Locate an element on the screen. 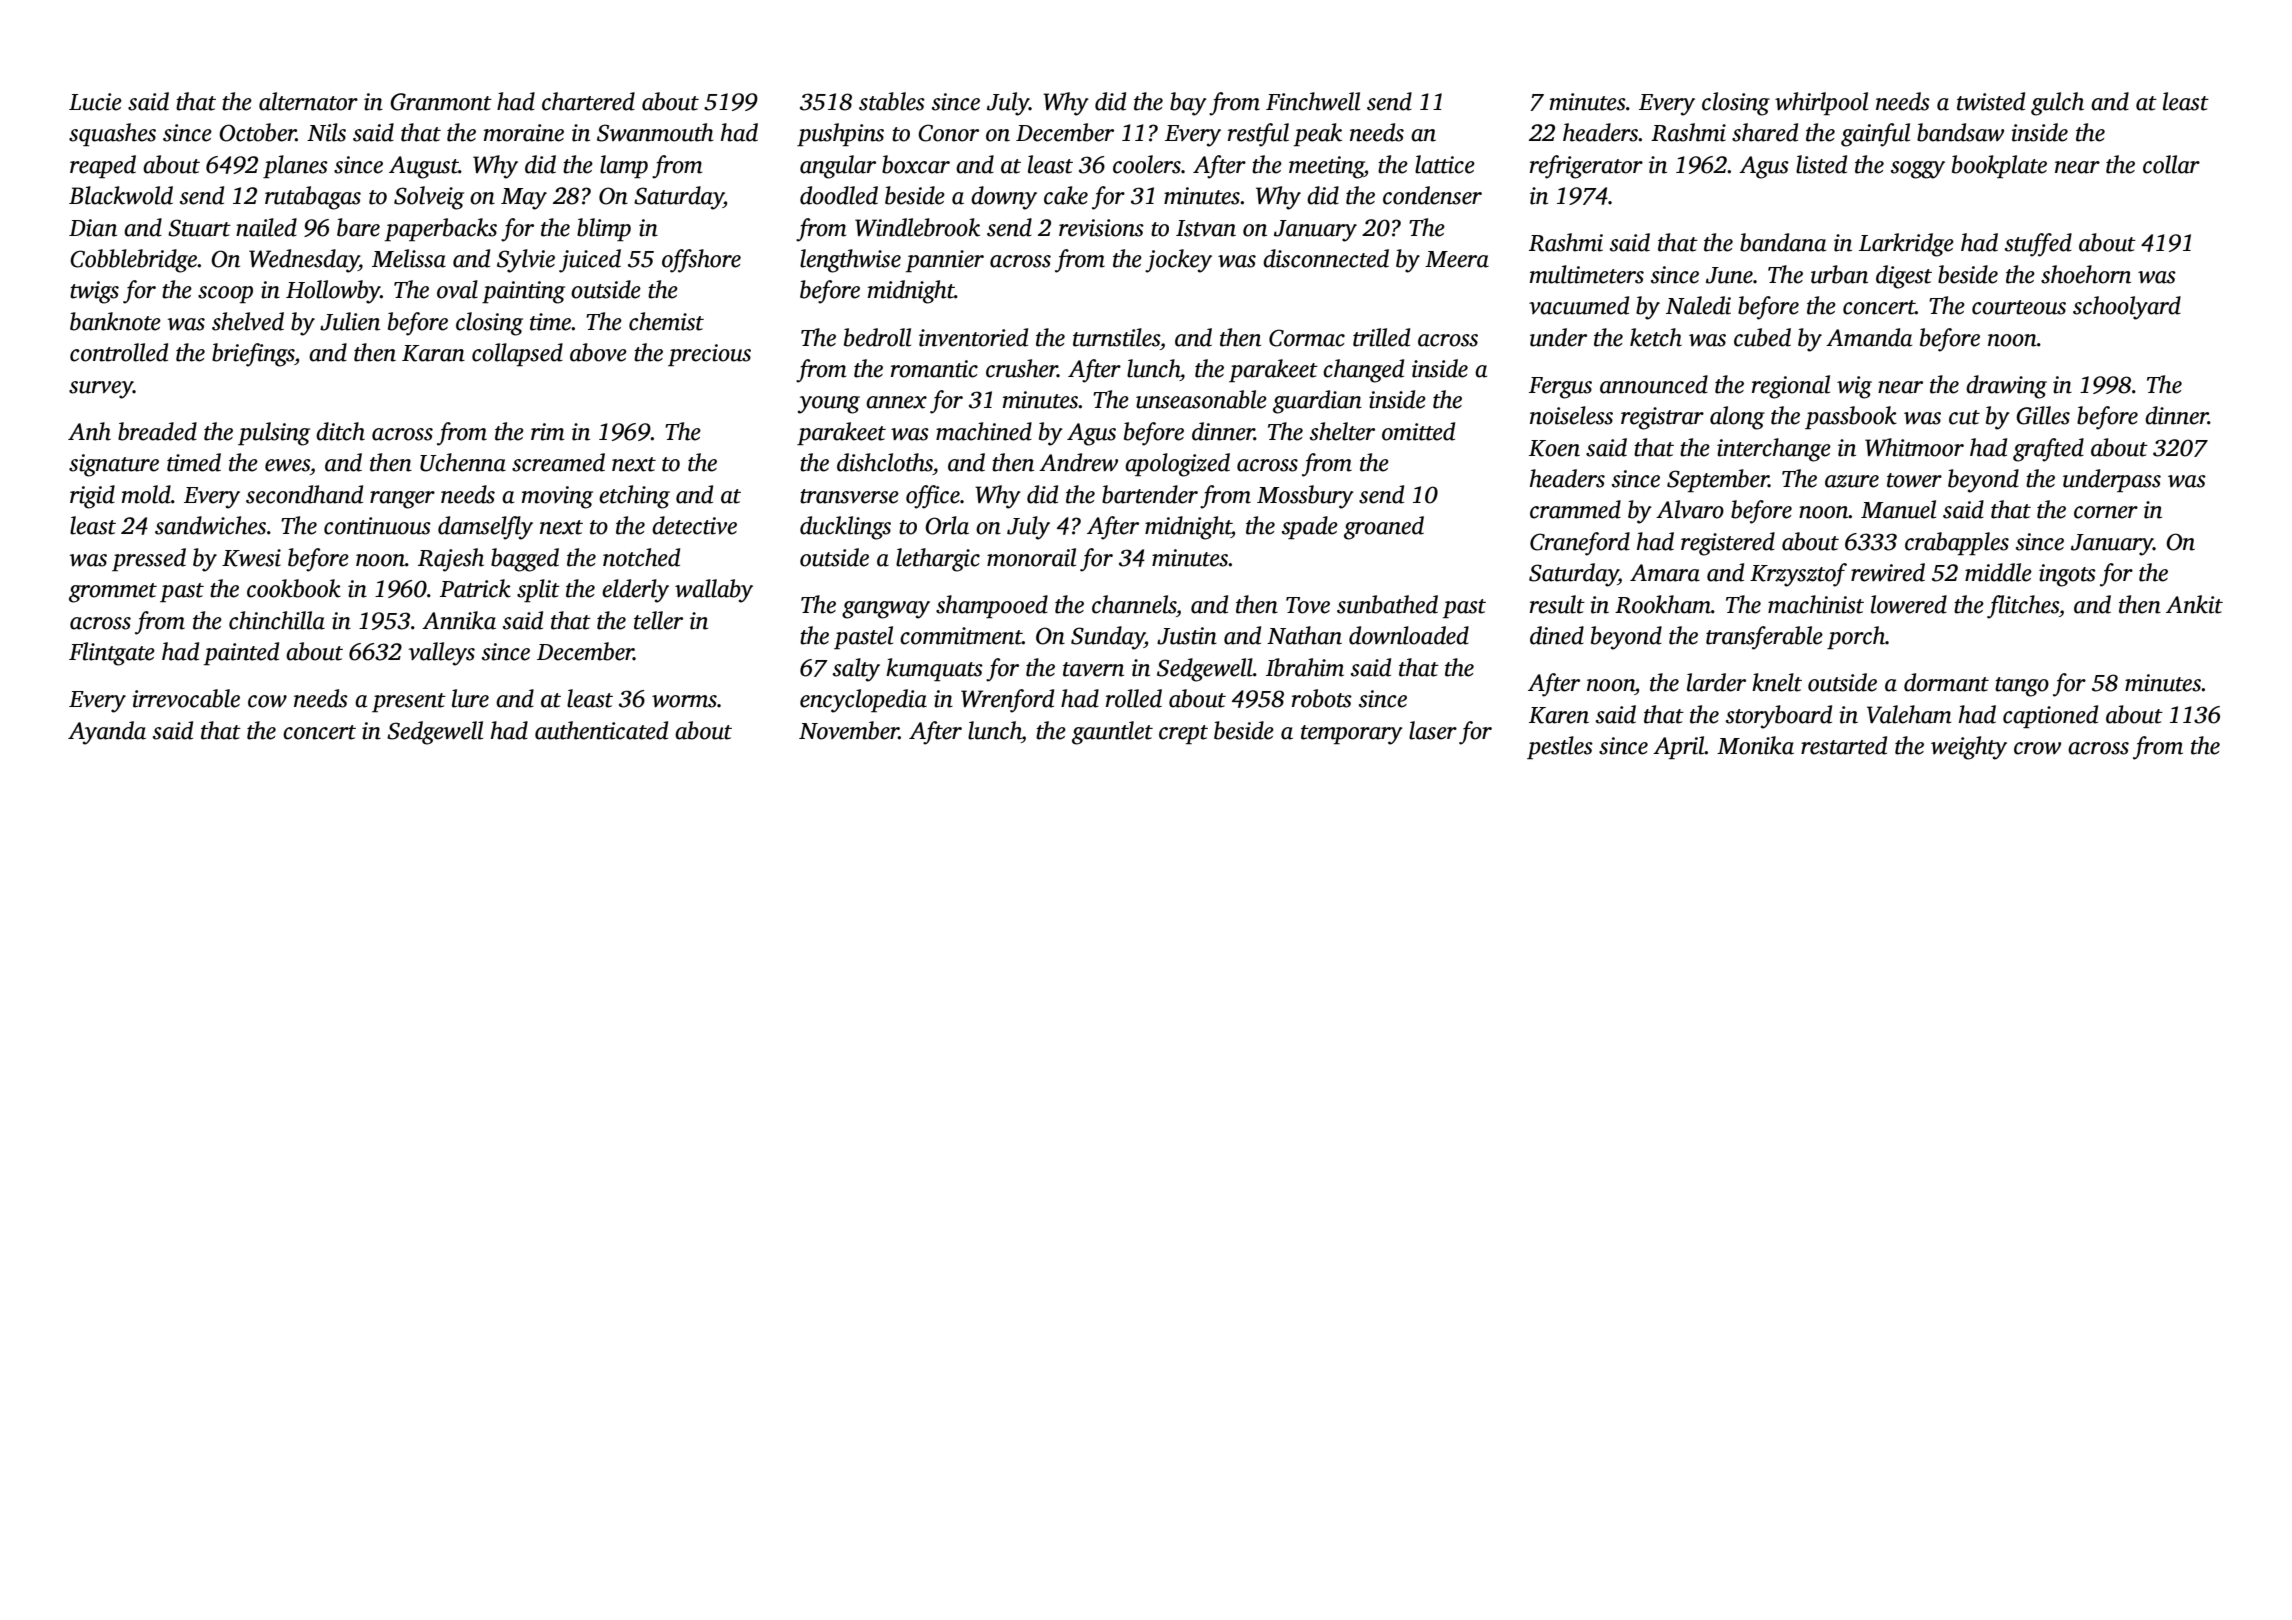  moraine is located at coordinates (524, 133).
